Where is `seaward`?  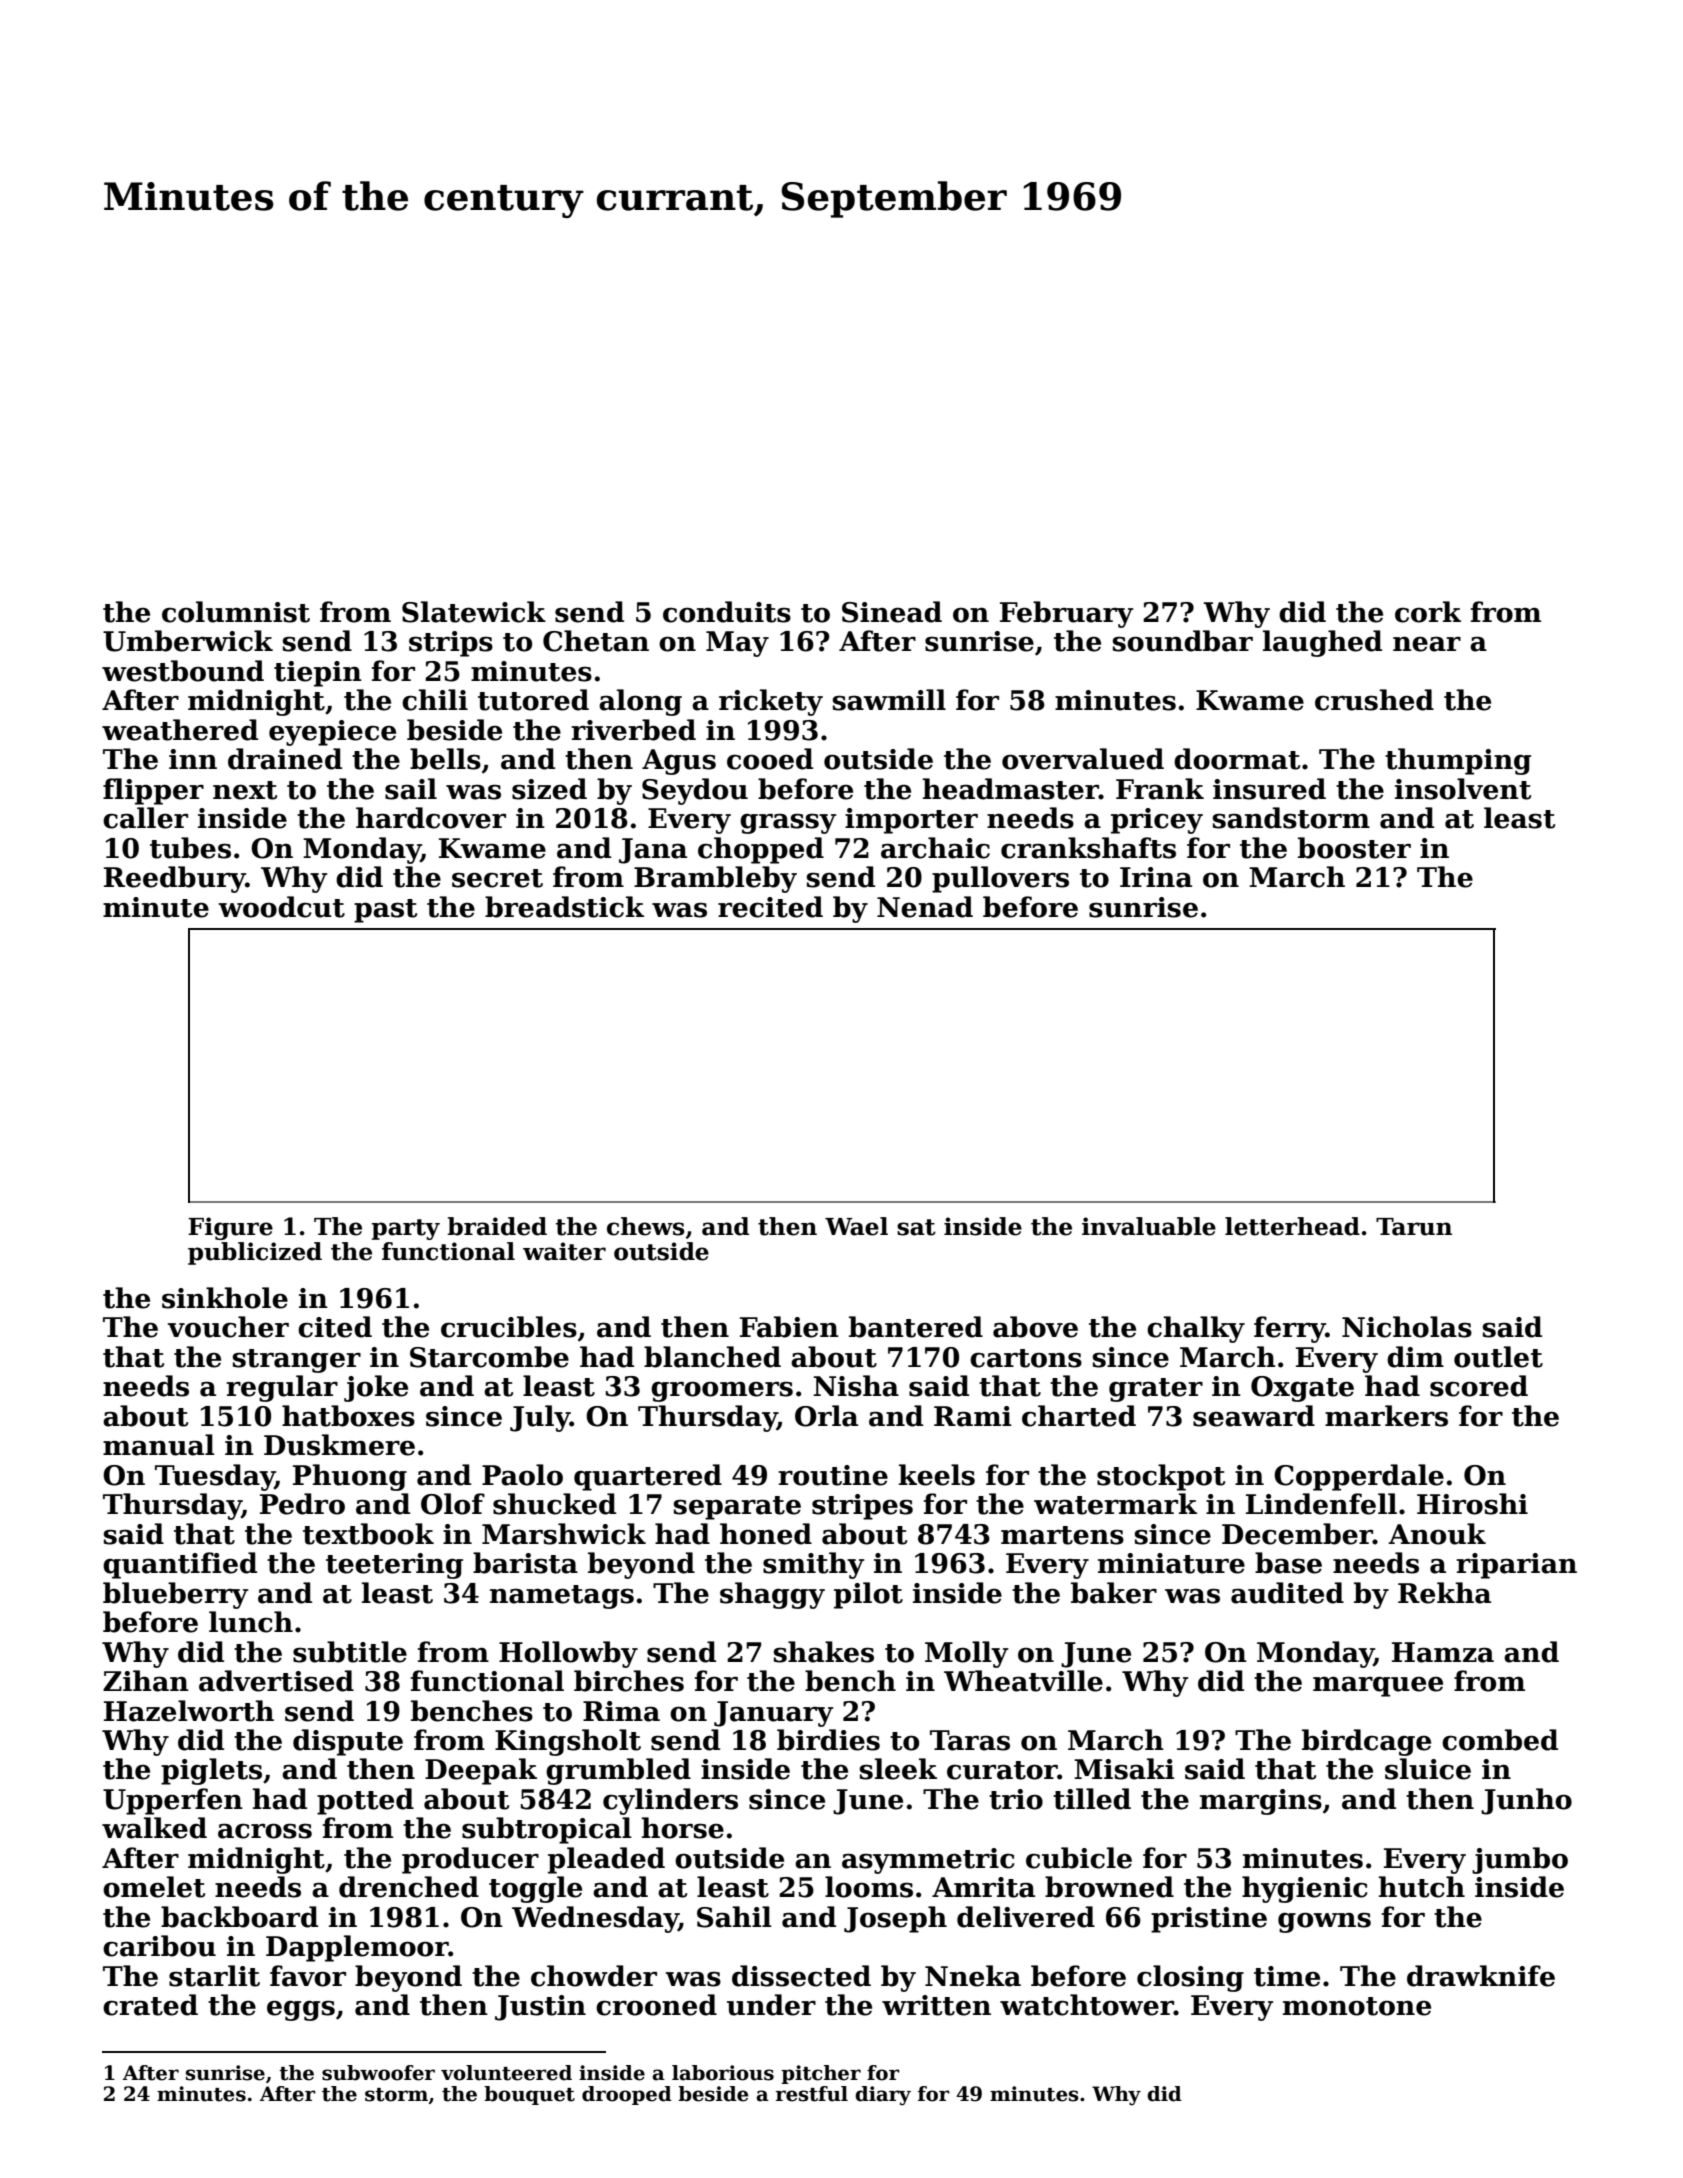
seaward is located at coordinates (1254, 1416).
